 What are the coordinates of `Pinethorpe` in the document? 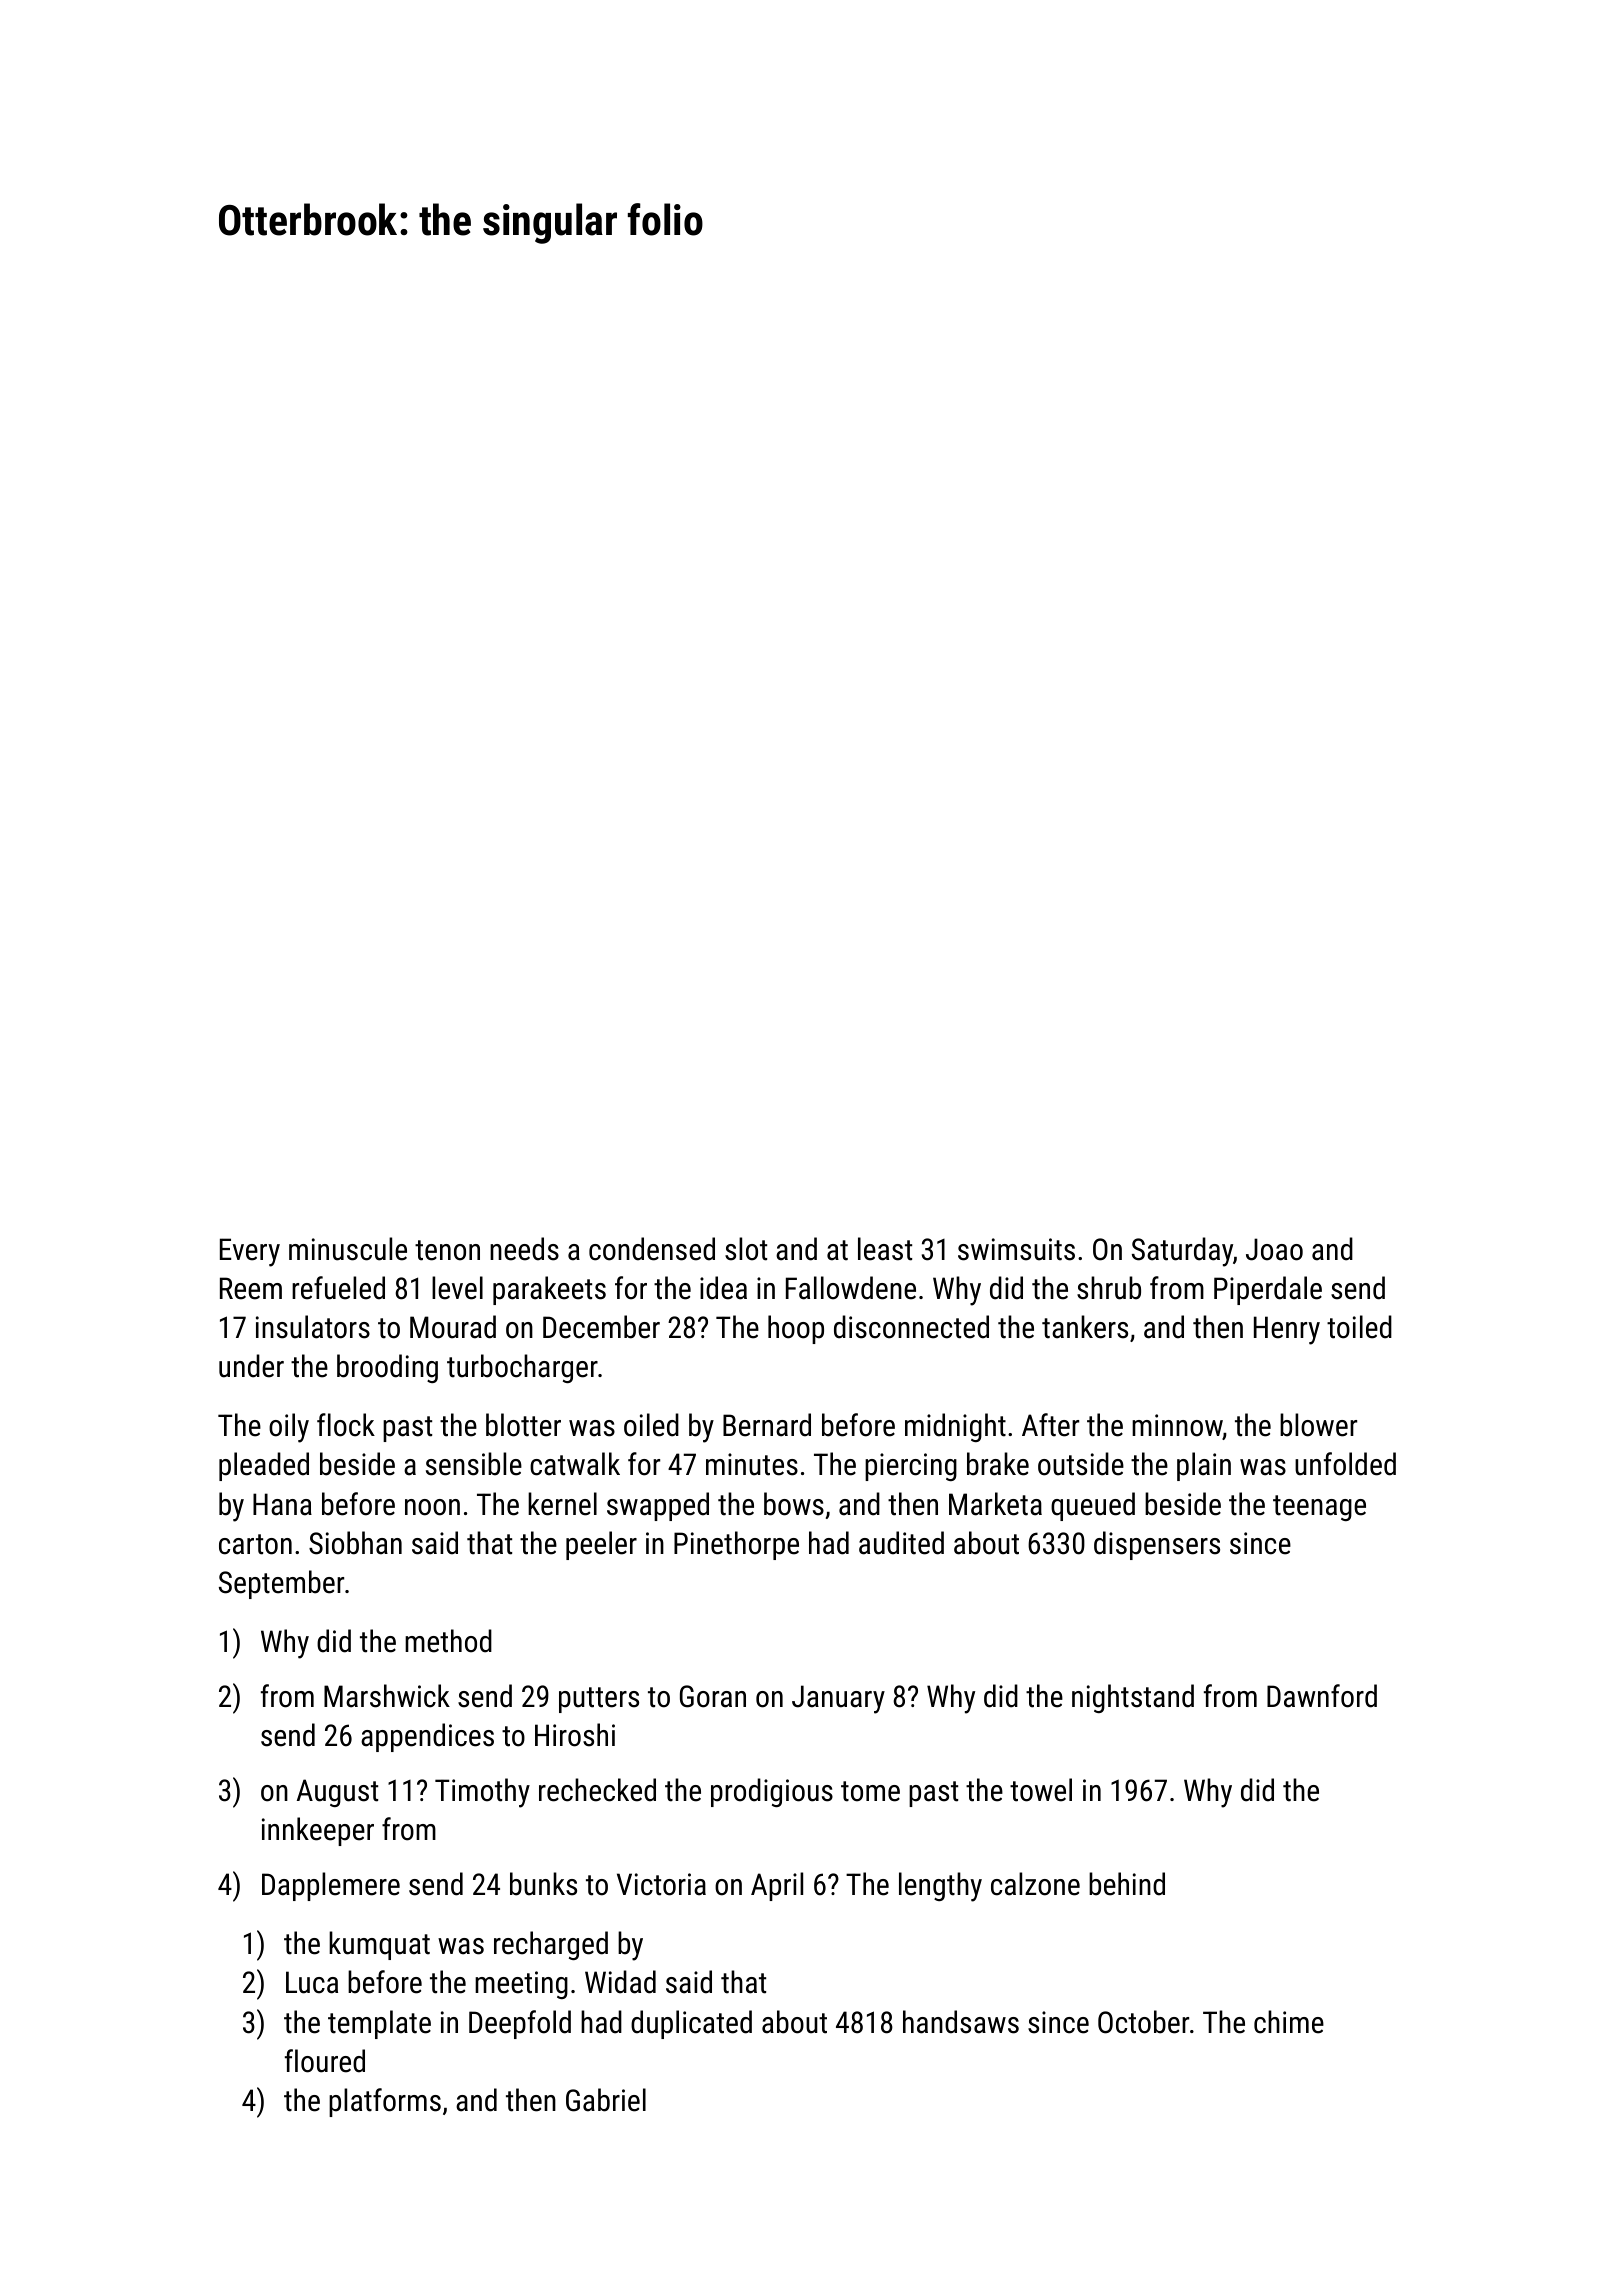 It's located at (736, 1545).
